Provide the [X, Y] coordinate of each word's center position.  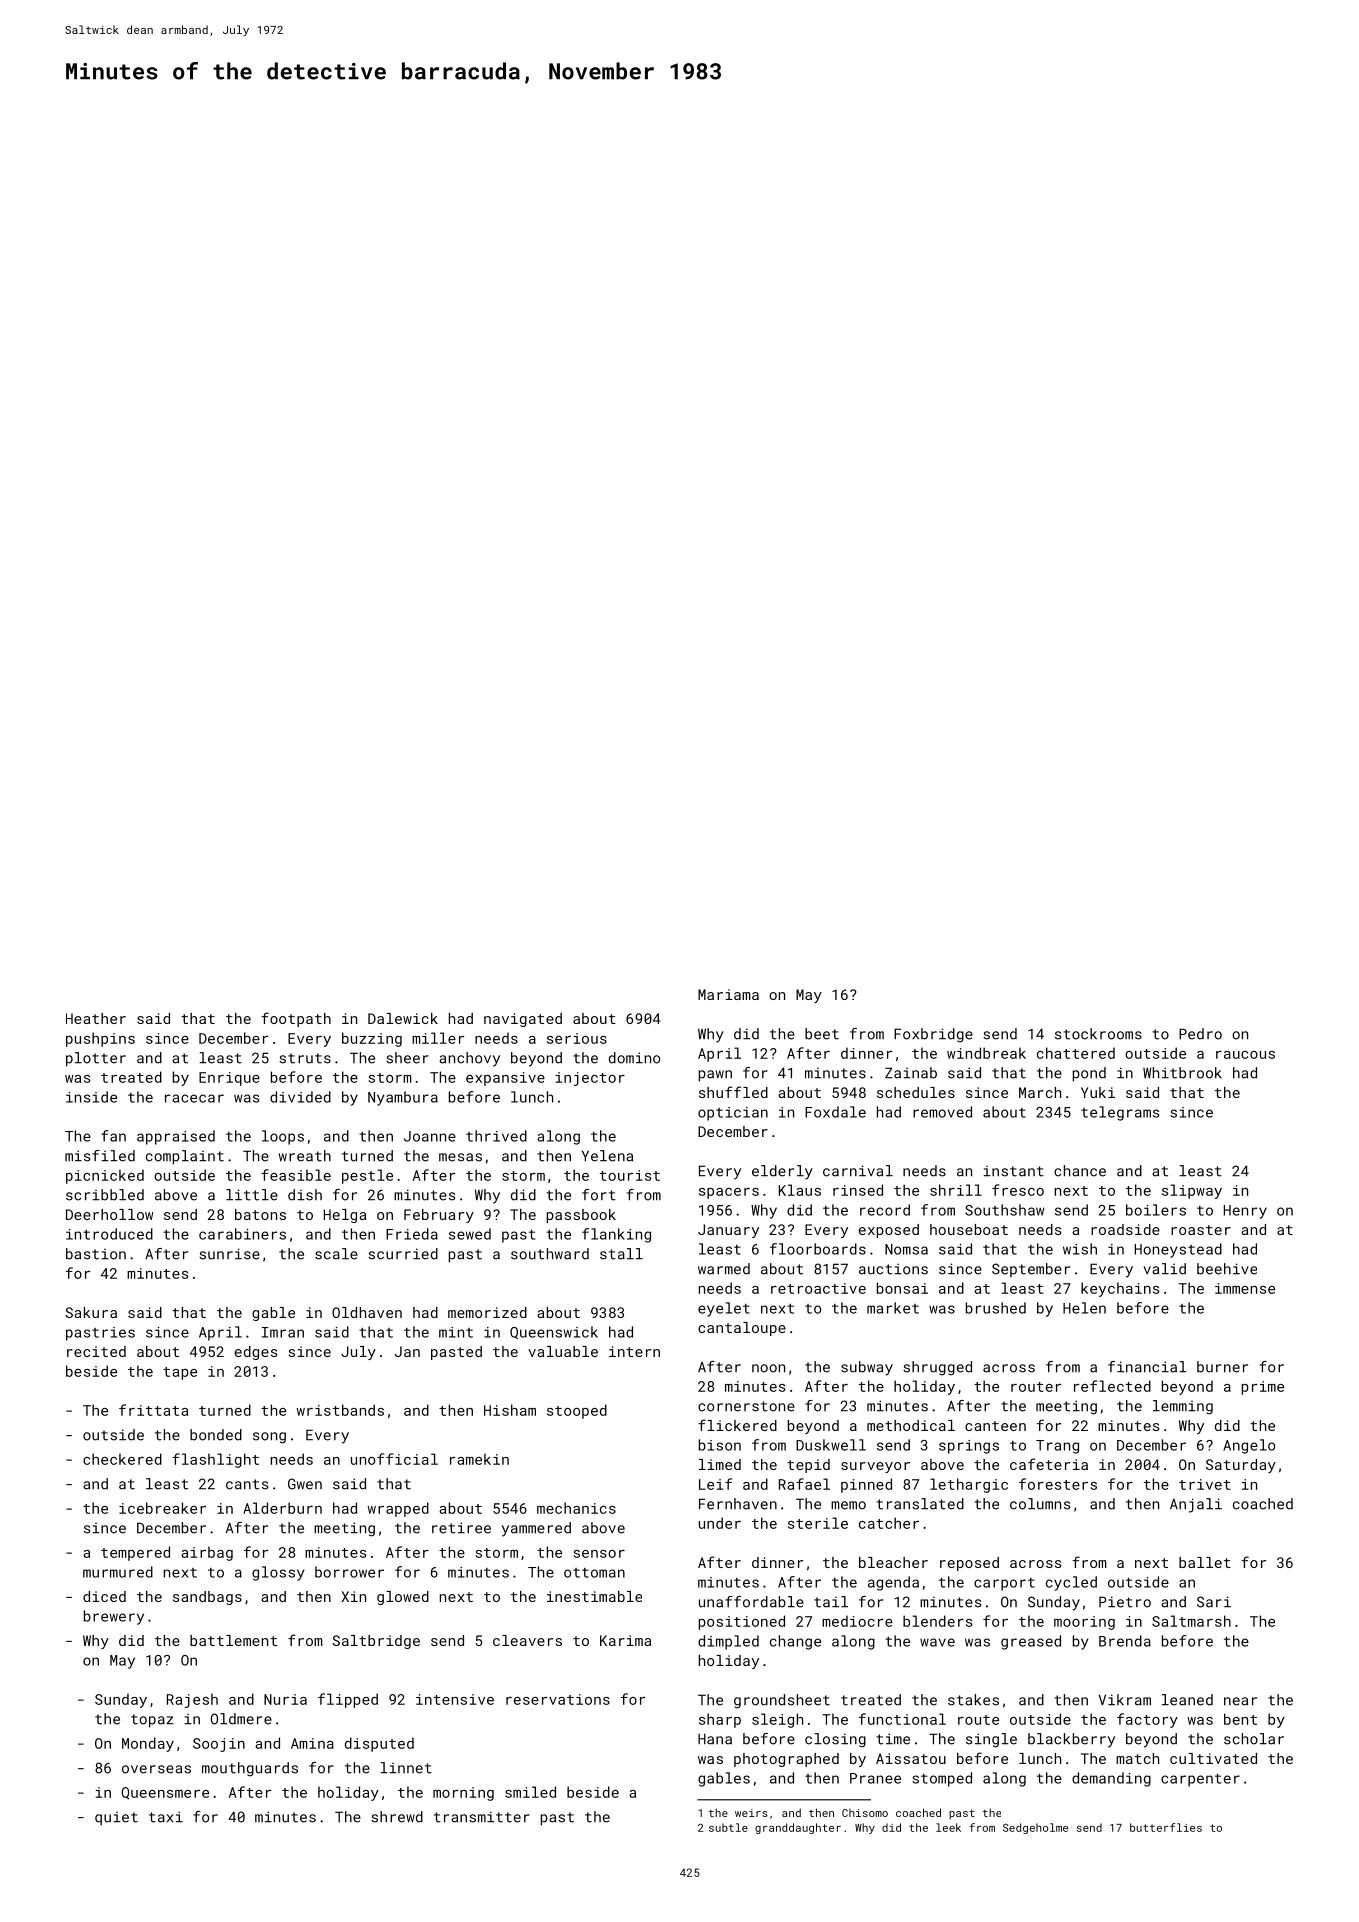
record [885, 1210]
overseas [156, 1769]
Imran [283, 1332]
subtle [728, 1827]
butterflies [1166, 1827]
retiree [461, 1528]
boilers [1156, 1210]
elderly [782, 1172]
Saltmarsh [1191, 1621]
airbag [207, 1553]
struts [305, 1058]
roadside [1125, 1229]
